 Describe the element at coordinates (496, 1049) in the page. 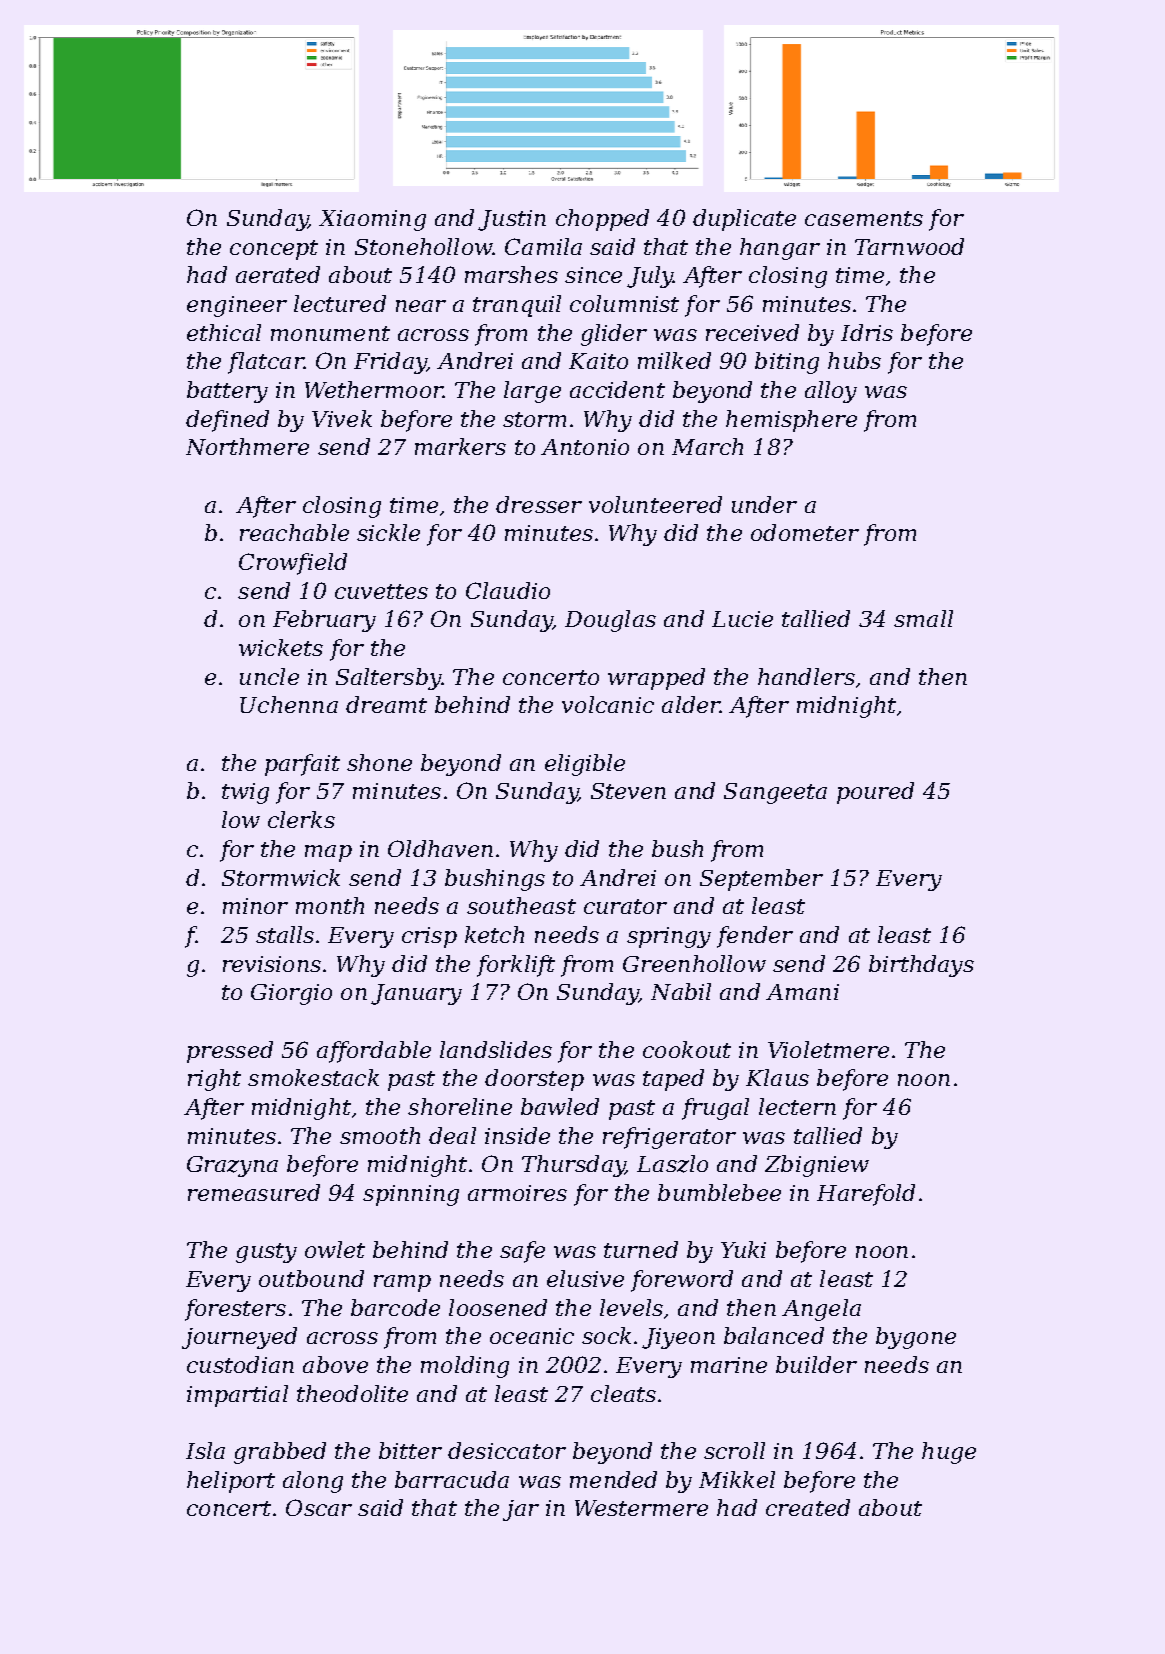

I see `landslides` at that location.
